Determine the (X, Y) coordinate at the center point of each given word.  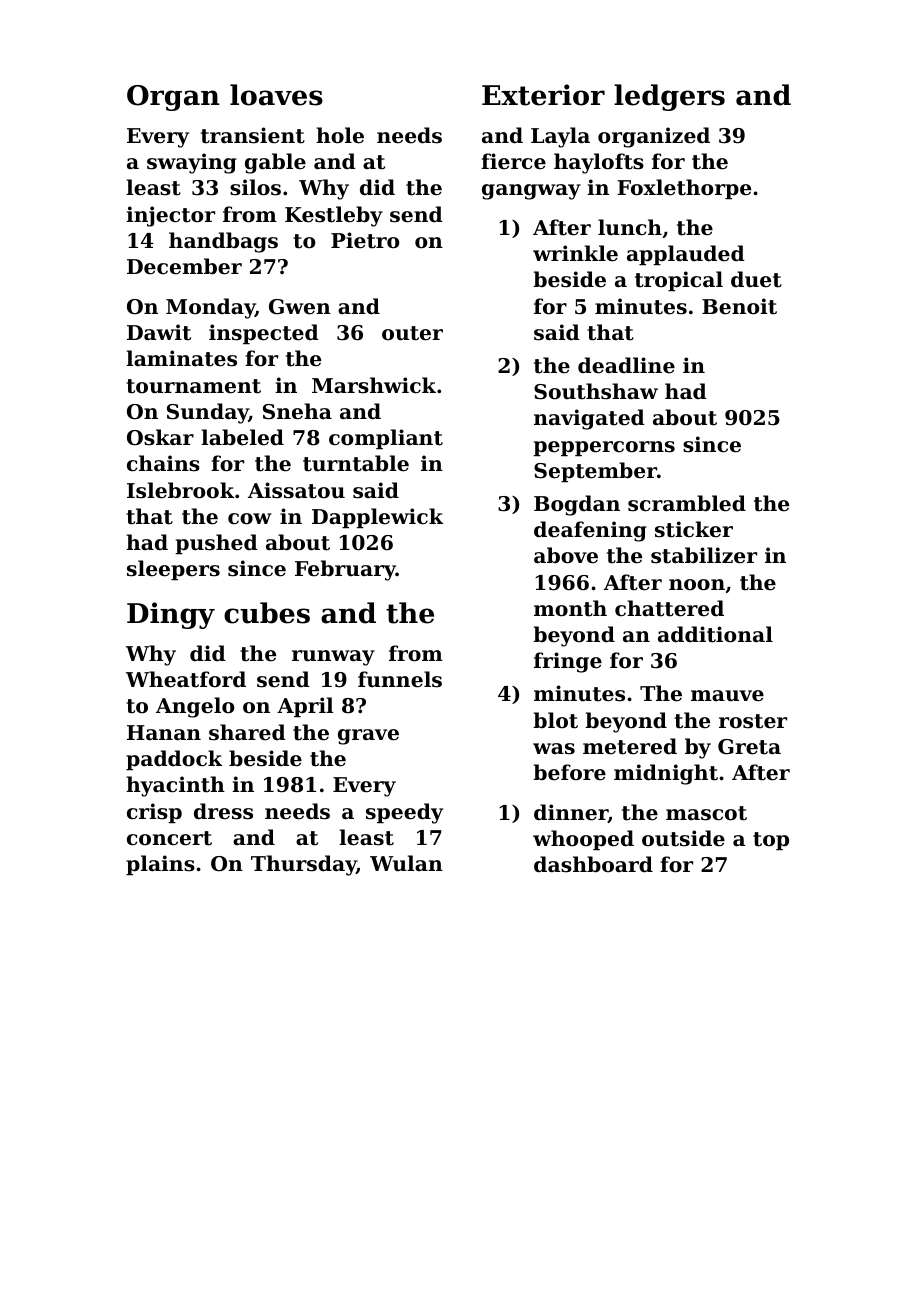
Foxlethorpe (684, 189)
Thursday (304, 865)
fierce (513, 161)
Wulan (406, 863)
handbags (223, 242)
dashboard (593, 864)
